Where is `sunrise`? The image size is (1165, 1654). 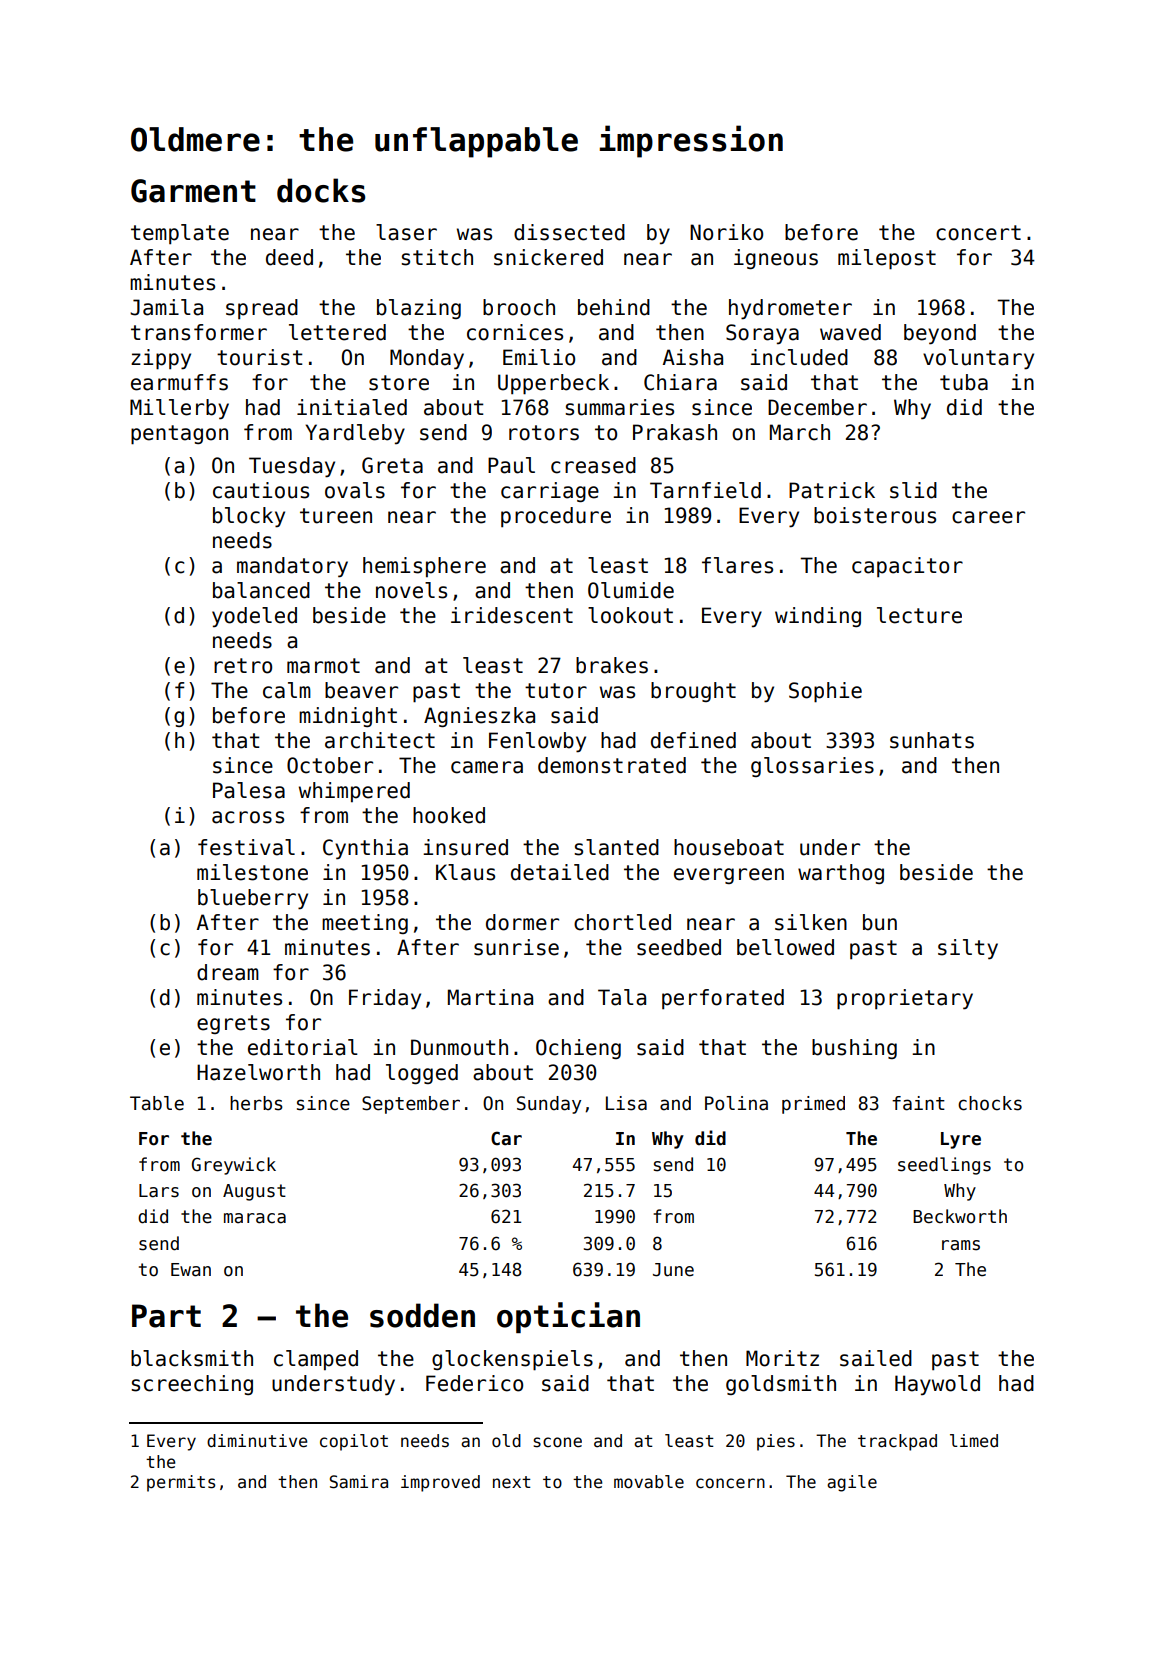 sunrise is located at coordinates (516, 947).
